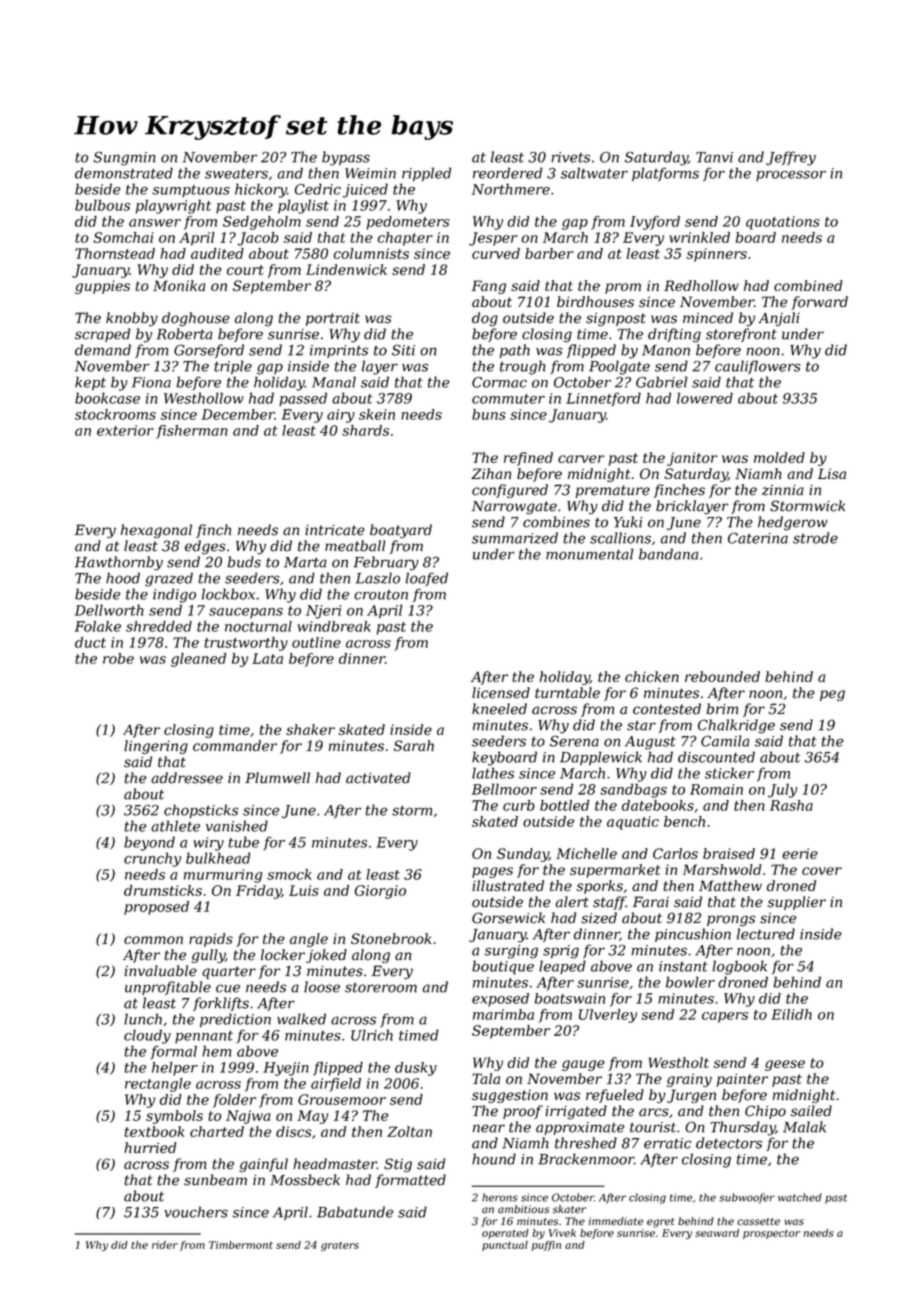  What do you see at coordinates (154, 1131) in the screenshot?
I see `textbook` at bounding box center [154, 1131].
